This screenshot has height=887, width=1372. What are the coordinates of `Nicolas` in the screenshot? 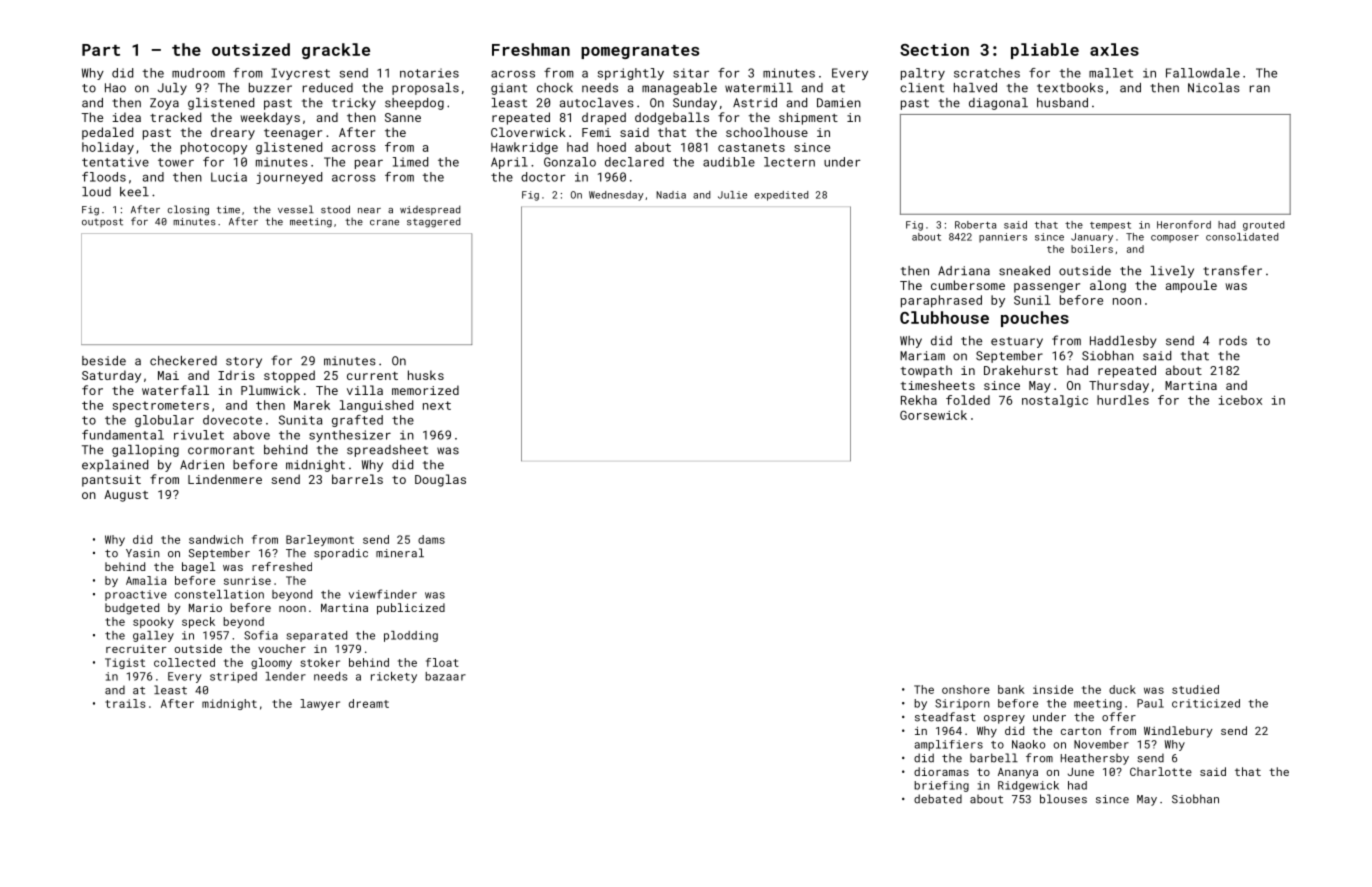 It's located at (1214, 88).
